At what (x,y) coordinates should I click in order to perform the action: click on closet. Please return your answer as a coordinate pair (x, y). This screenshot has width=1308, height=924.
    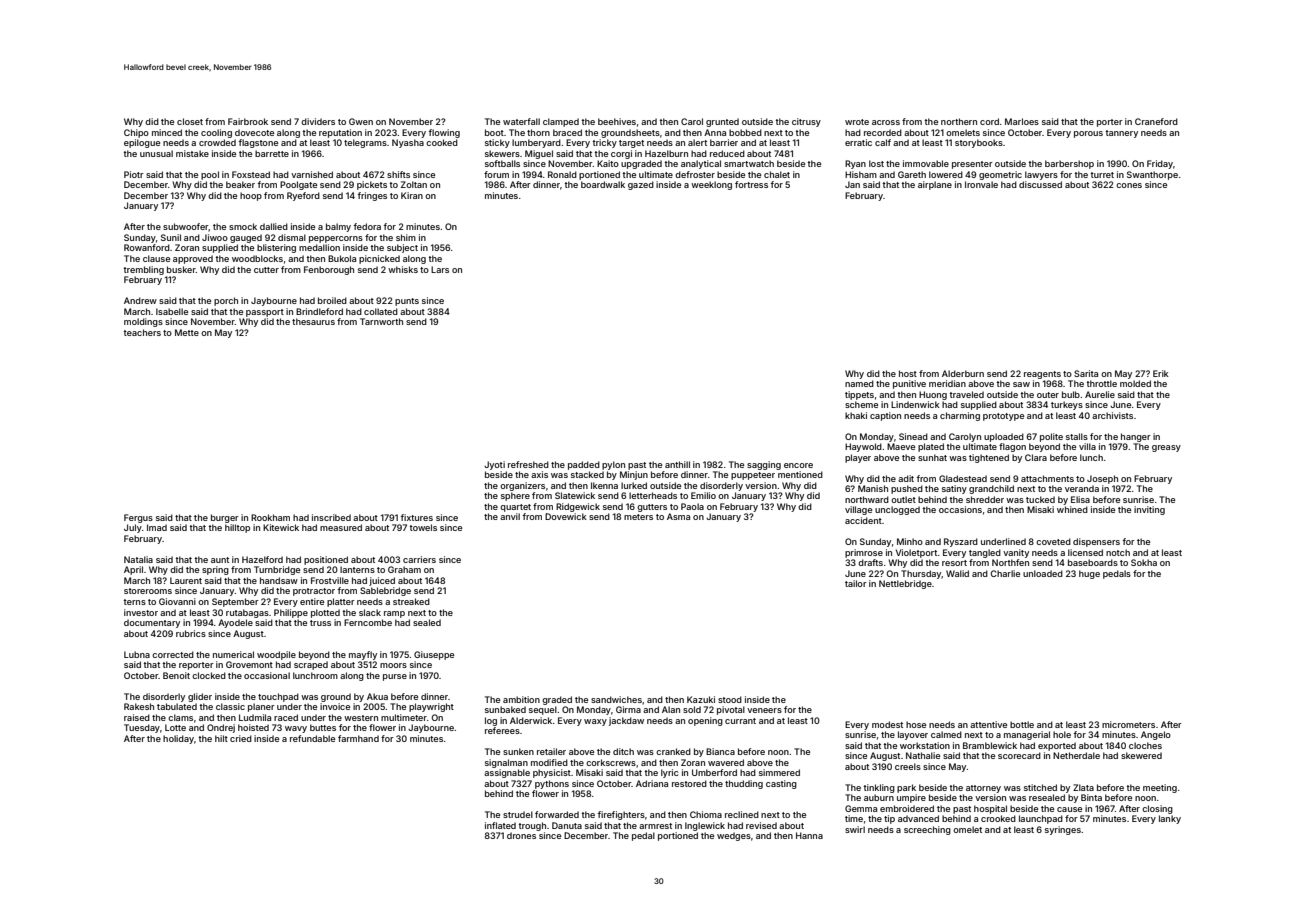
    Looking at the image, I should click on (190, 121).
